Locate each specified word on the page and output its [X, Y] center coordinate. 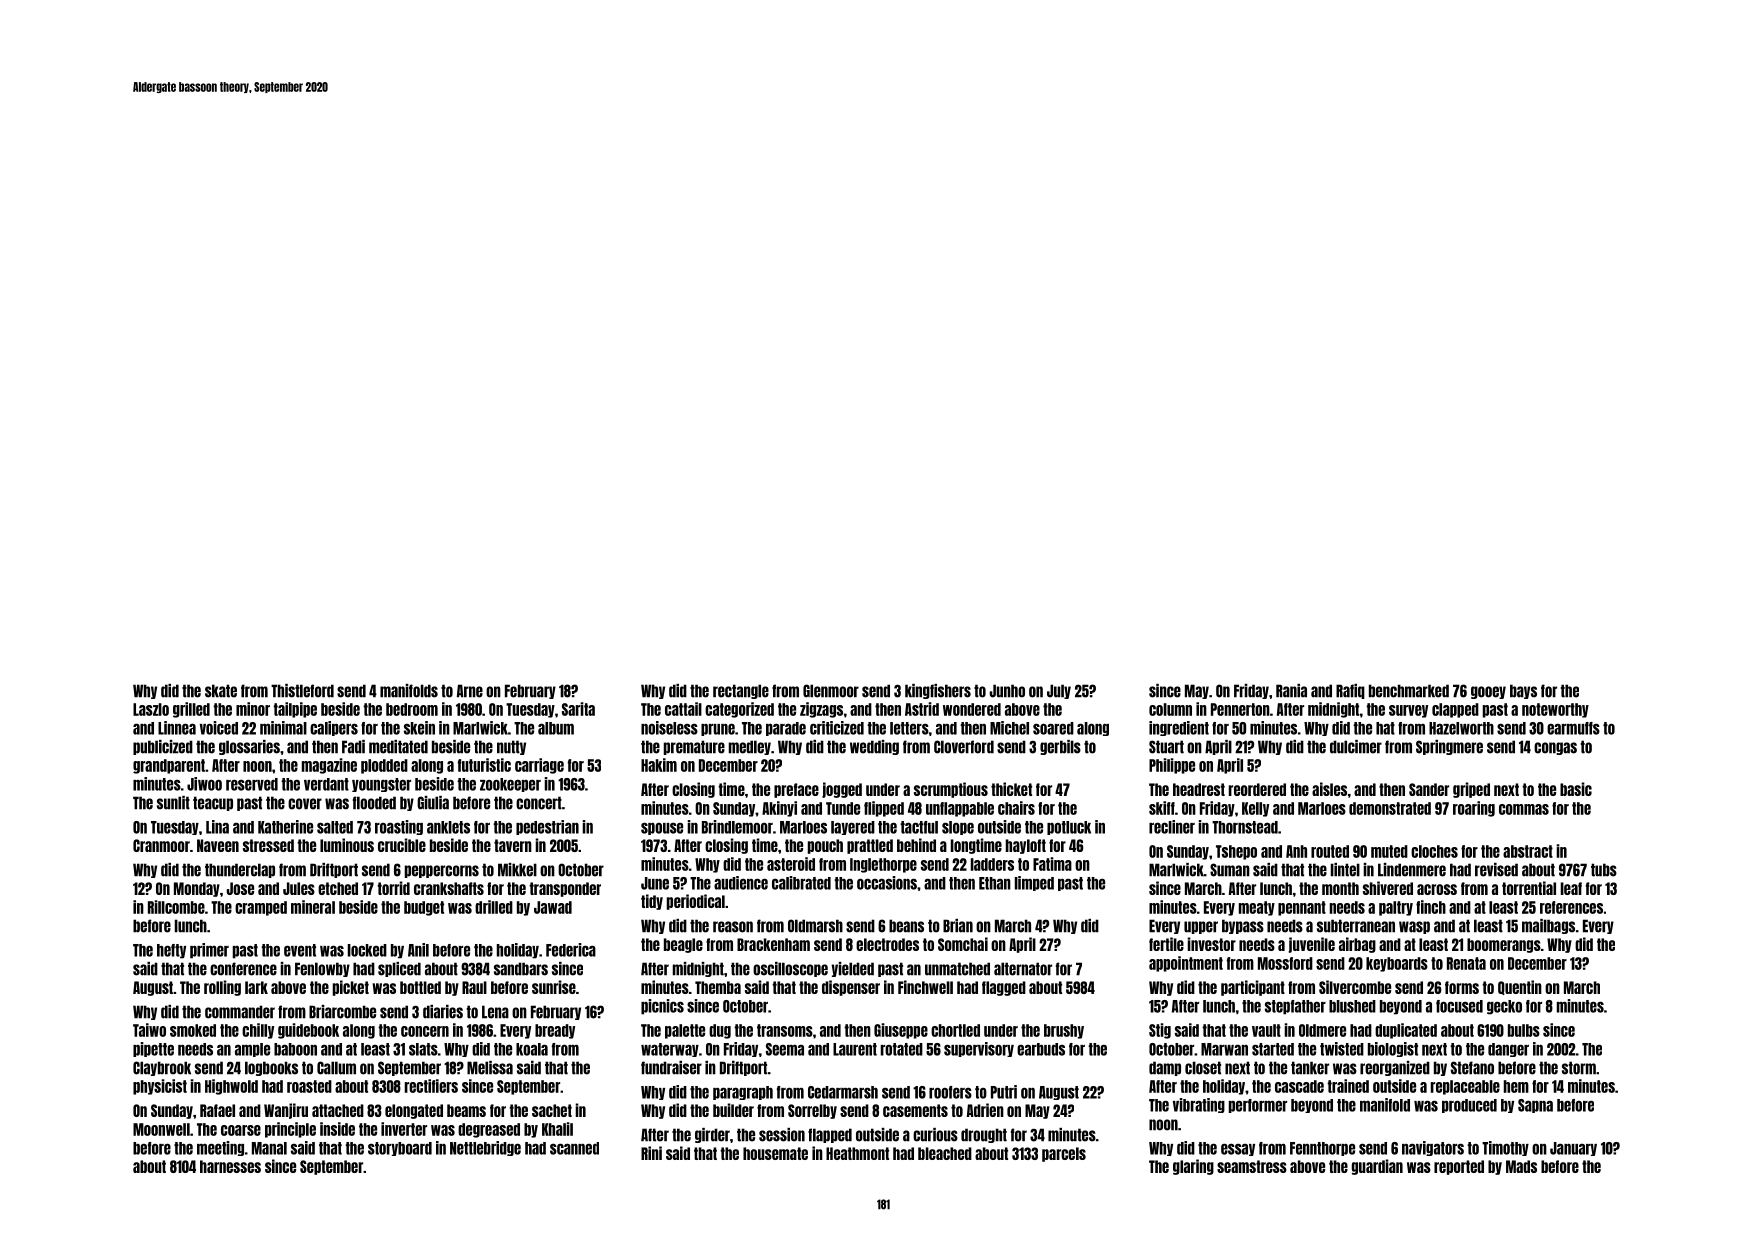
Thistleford [302, 691]
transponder [565, 889]
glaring [1193, 1167]
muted [1389, 851]
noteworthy [1555, 710]
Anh [1296, 851]
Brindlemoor [737, 827]
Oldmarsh [815, 926]
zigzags [821, 710]
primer [209, 951]
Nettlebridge [485, 1148]
